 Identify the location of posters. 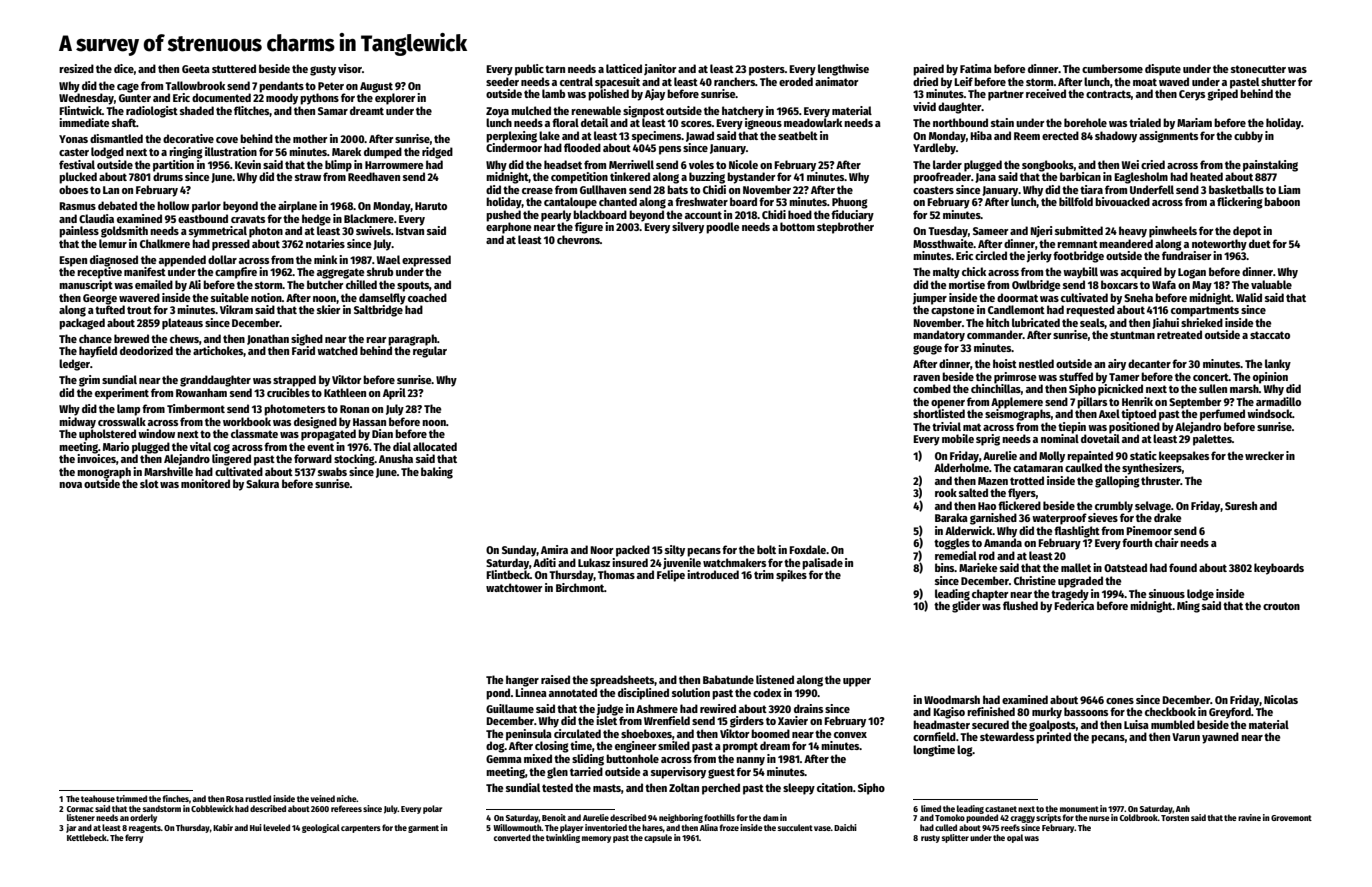
(767, 70).
